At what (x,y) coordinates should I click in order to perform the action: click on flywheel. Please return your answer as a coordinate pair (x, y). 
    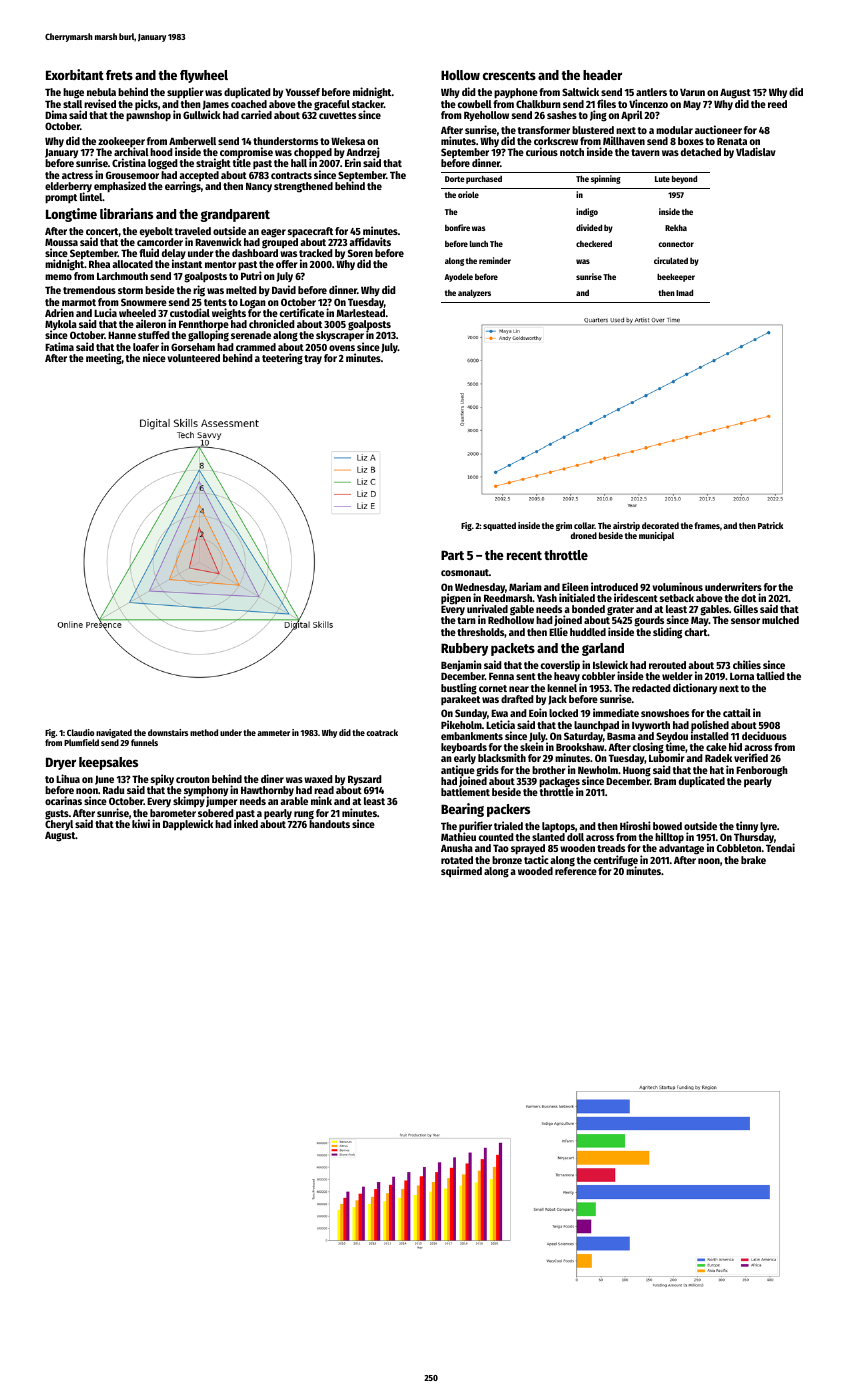
    Looking at the image, I should click on (204, 76).
